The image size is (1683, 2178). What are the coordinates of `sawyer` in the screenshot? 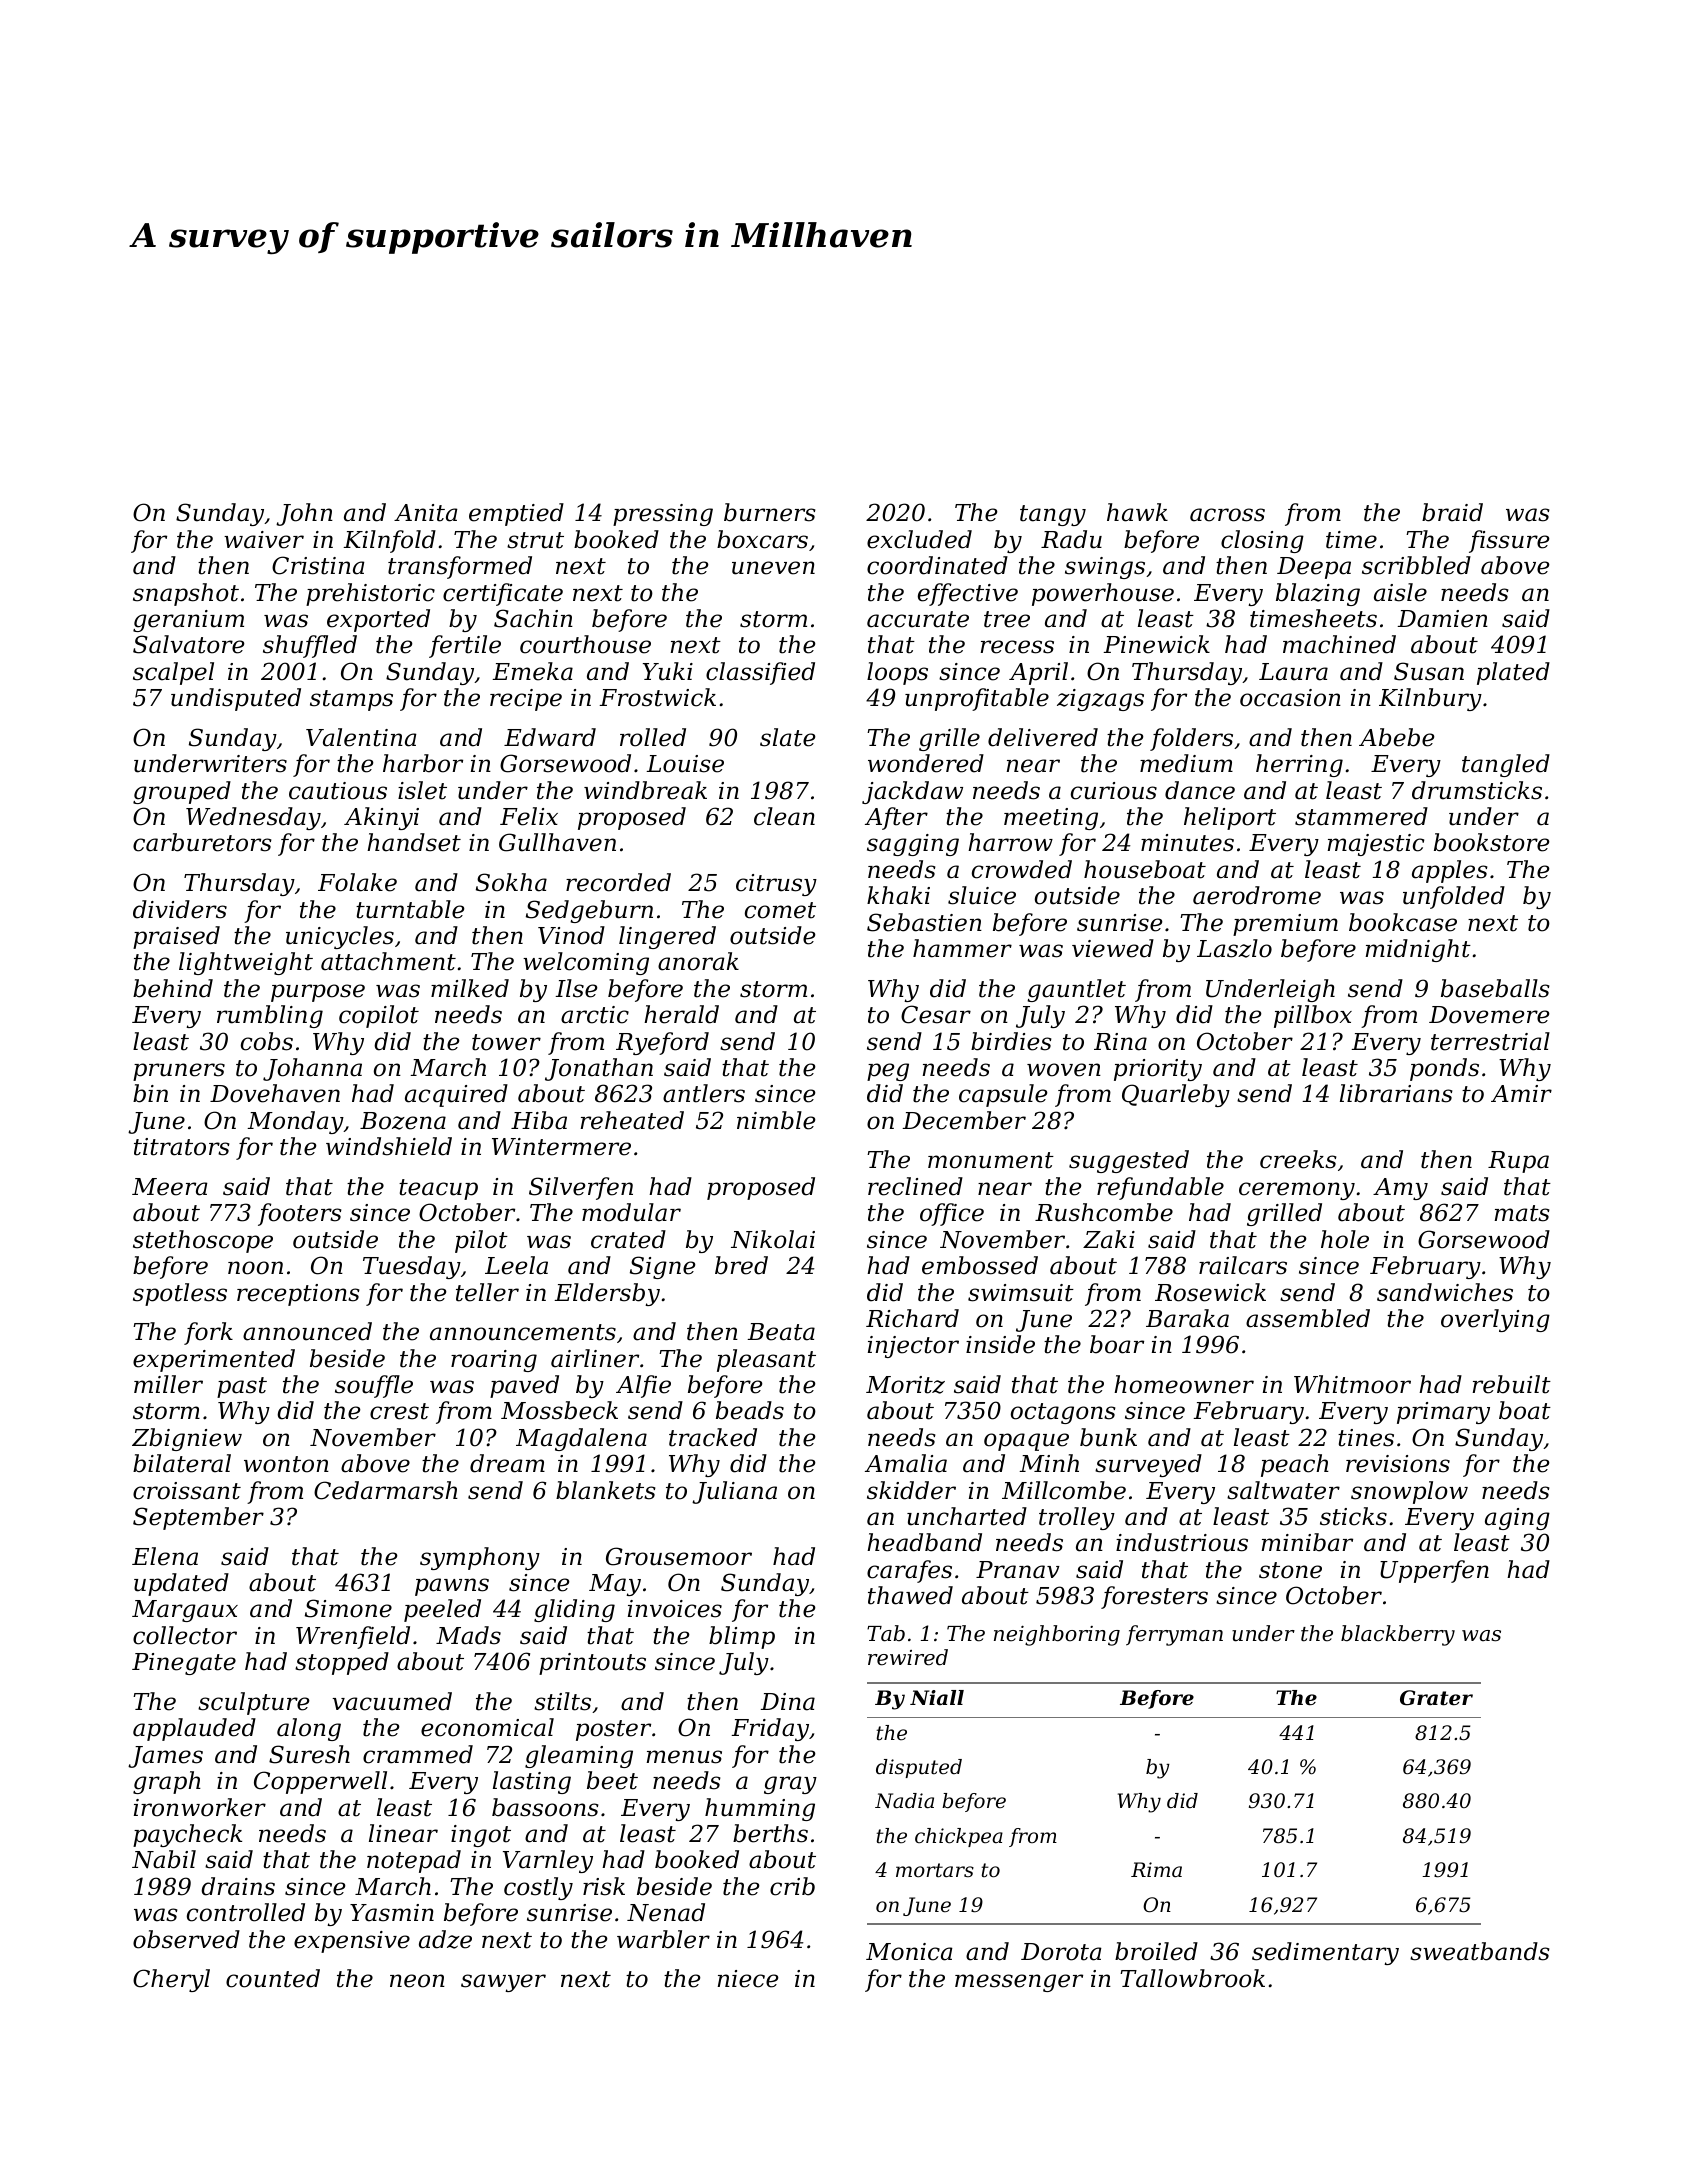 It's located at (503, 1983).
